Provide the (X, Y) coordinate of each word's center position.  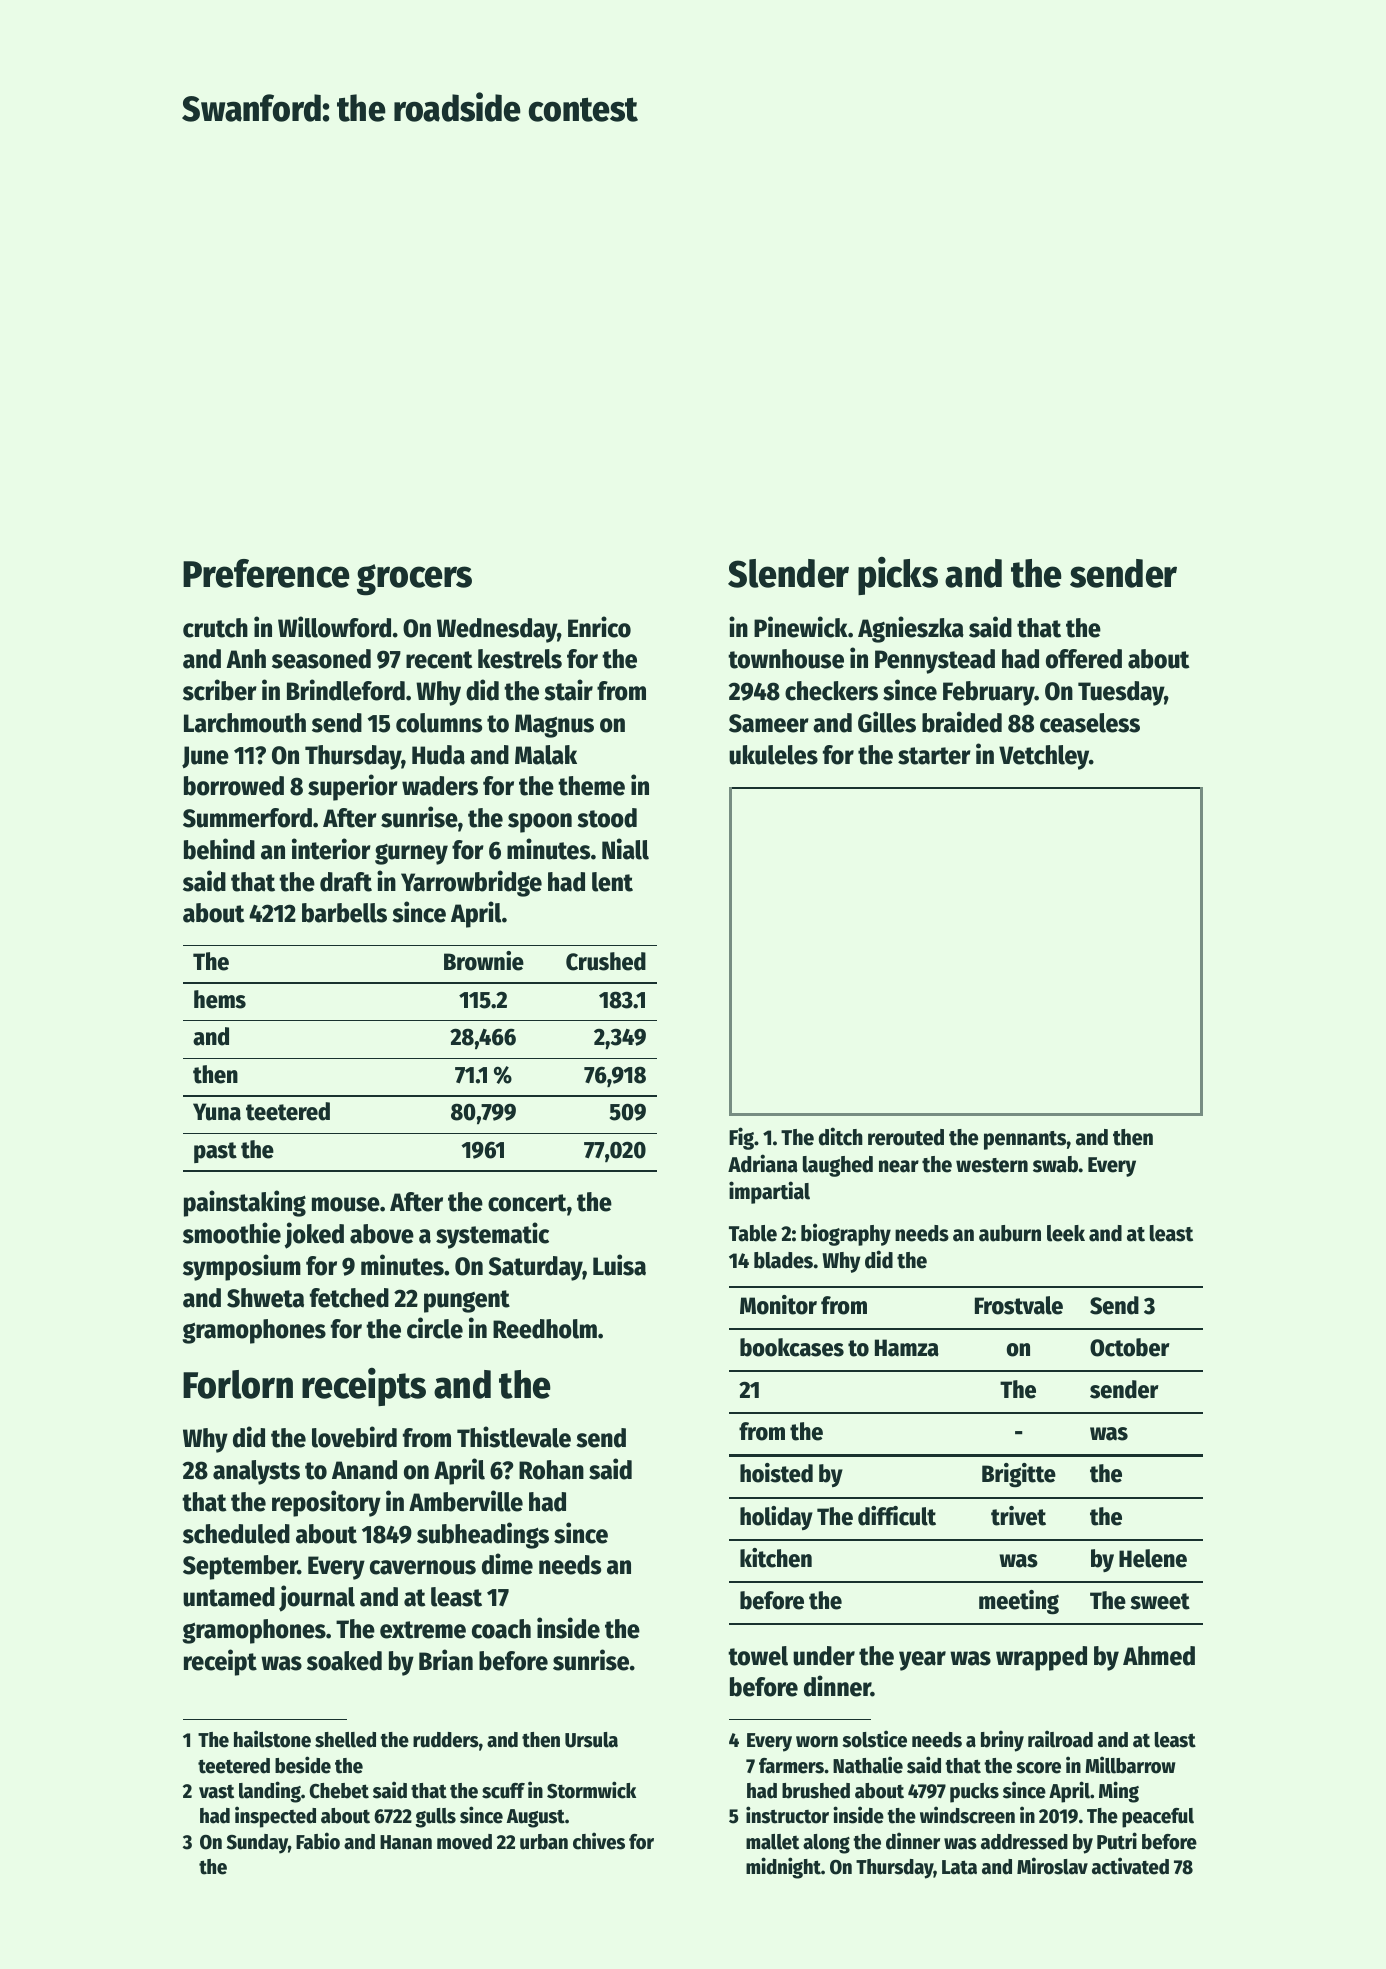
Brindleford (346, 690)
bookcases (792, 1347)
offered (1084, 659)
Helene (1153, 1558)
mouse (346, 1204)
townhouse (786, 659)
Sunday (257, 1844)
